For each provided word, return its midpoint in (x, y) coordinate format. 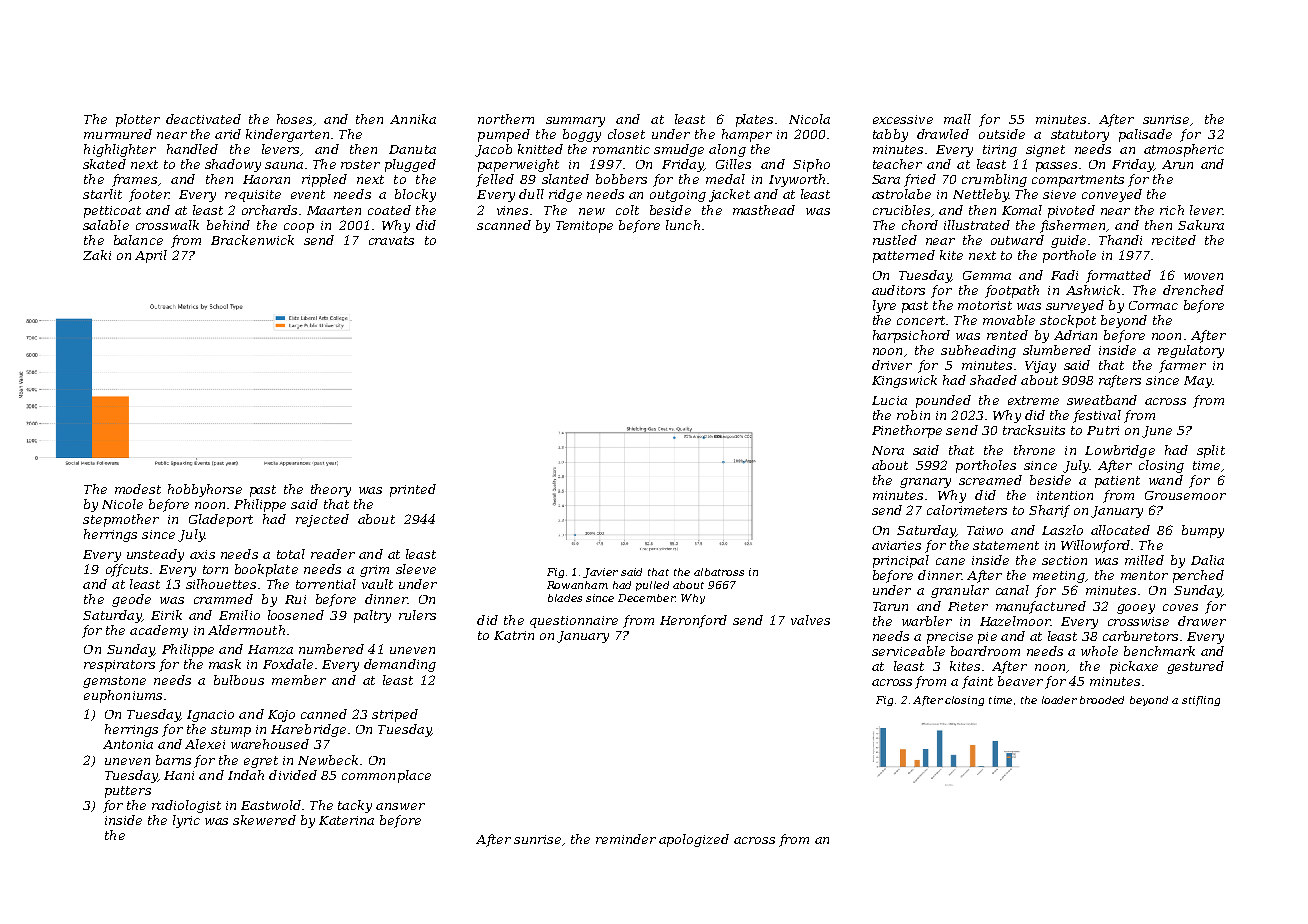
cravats (391, 240)
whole (1099, 651)
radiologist (186, 806)
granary (925, 483)
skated (104, 164)
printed (413, 490)
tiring (1000, 151)
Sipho (811, 165)
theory (331, 490)
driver (892, 365)
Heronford (693, 621)
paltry (372, 616)
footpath (1012, 291)
